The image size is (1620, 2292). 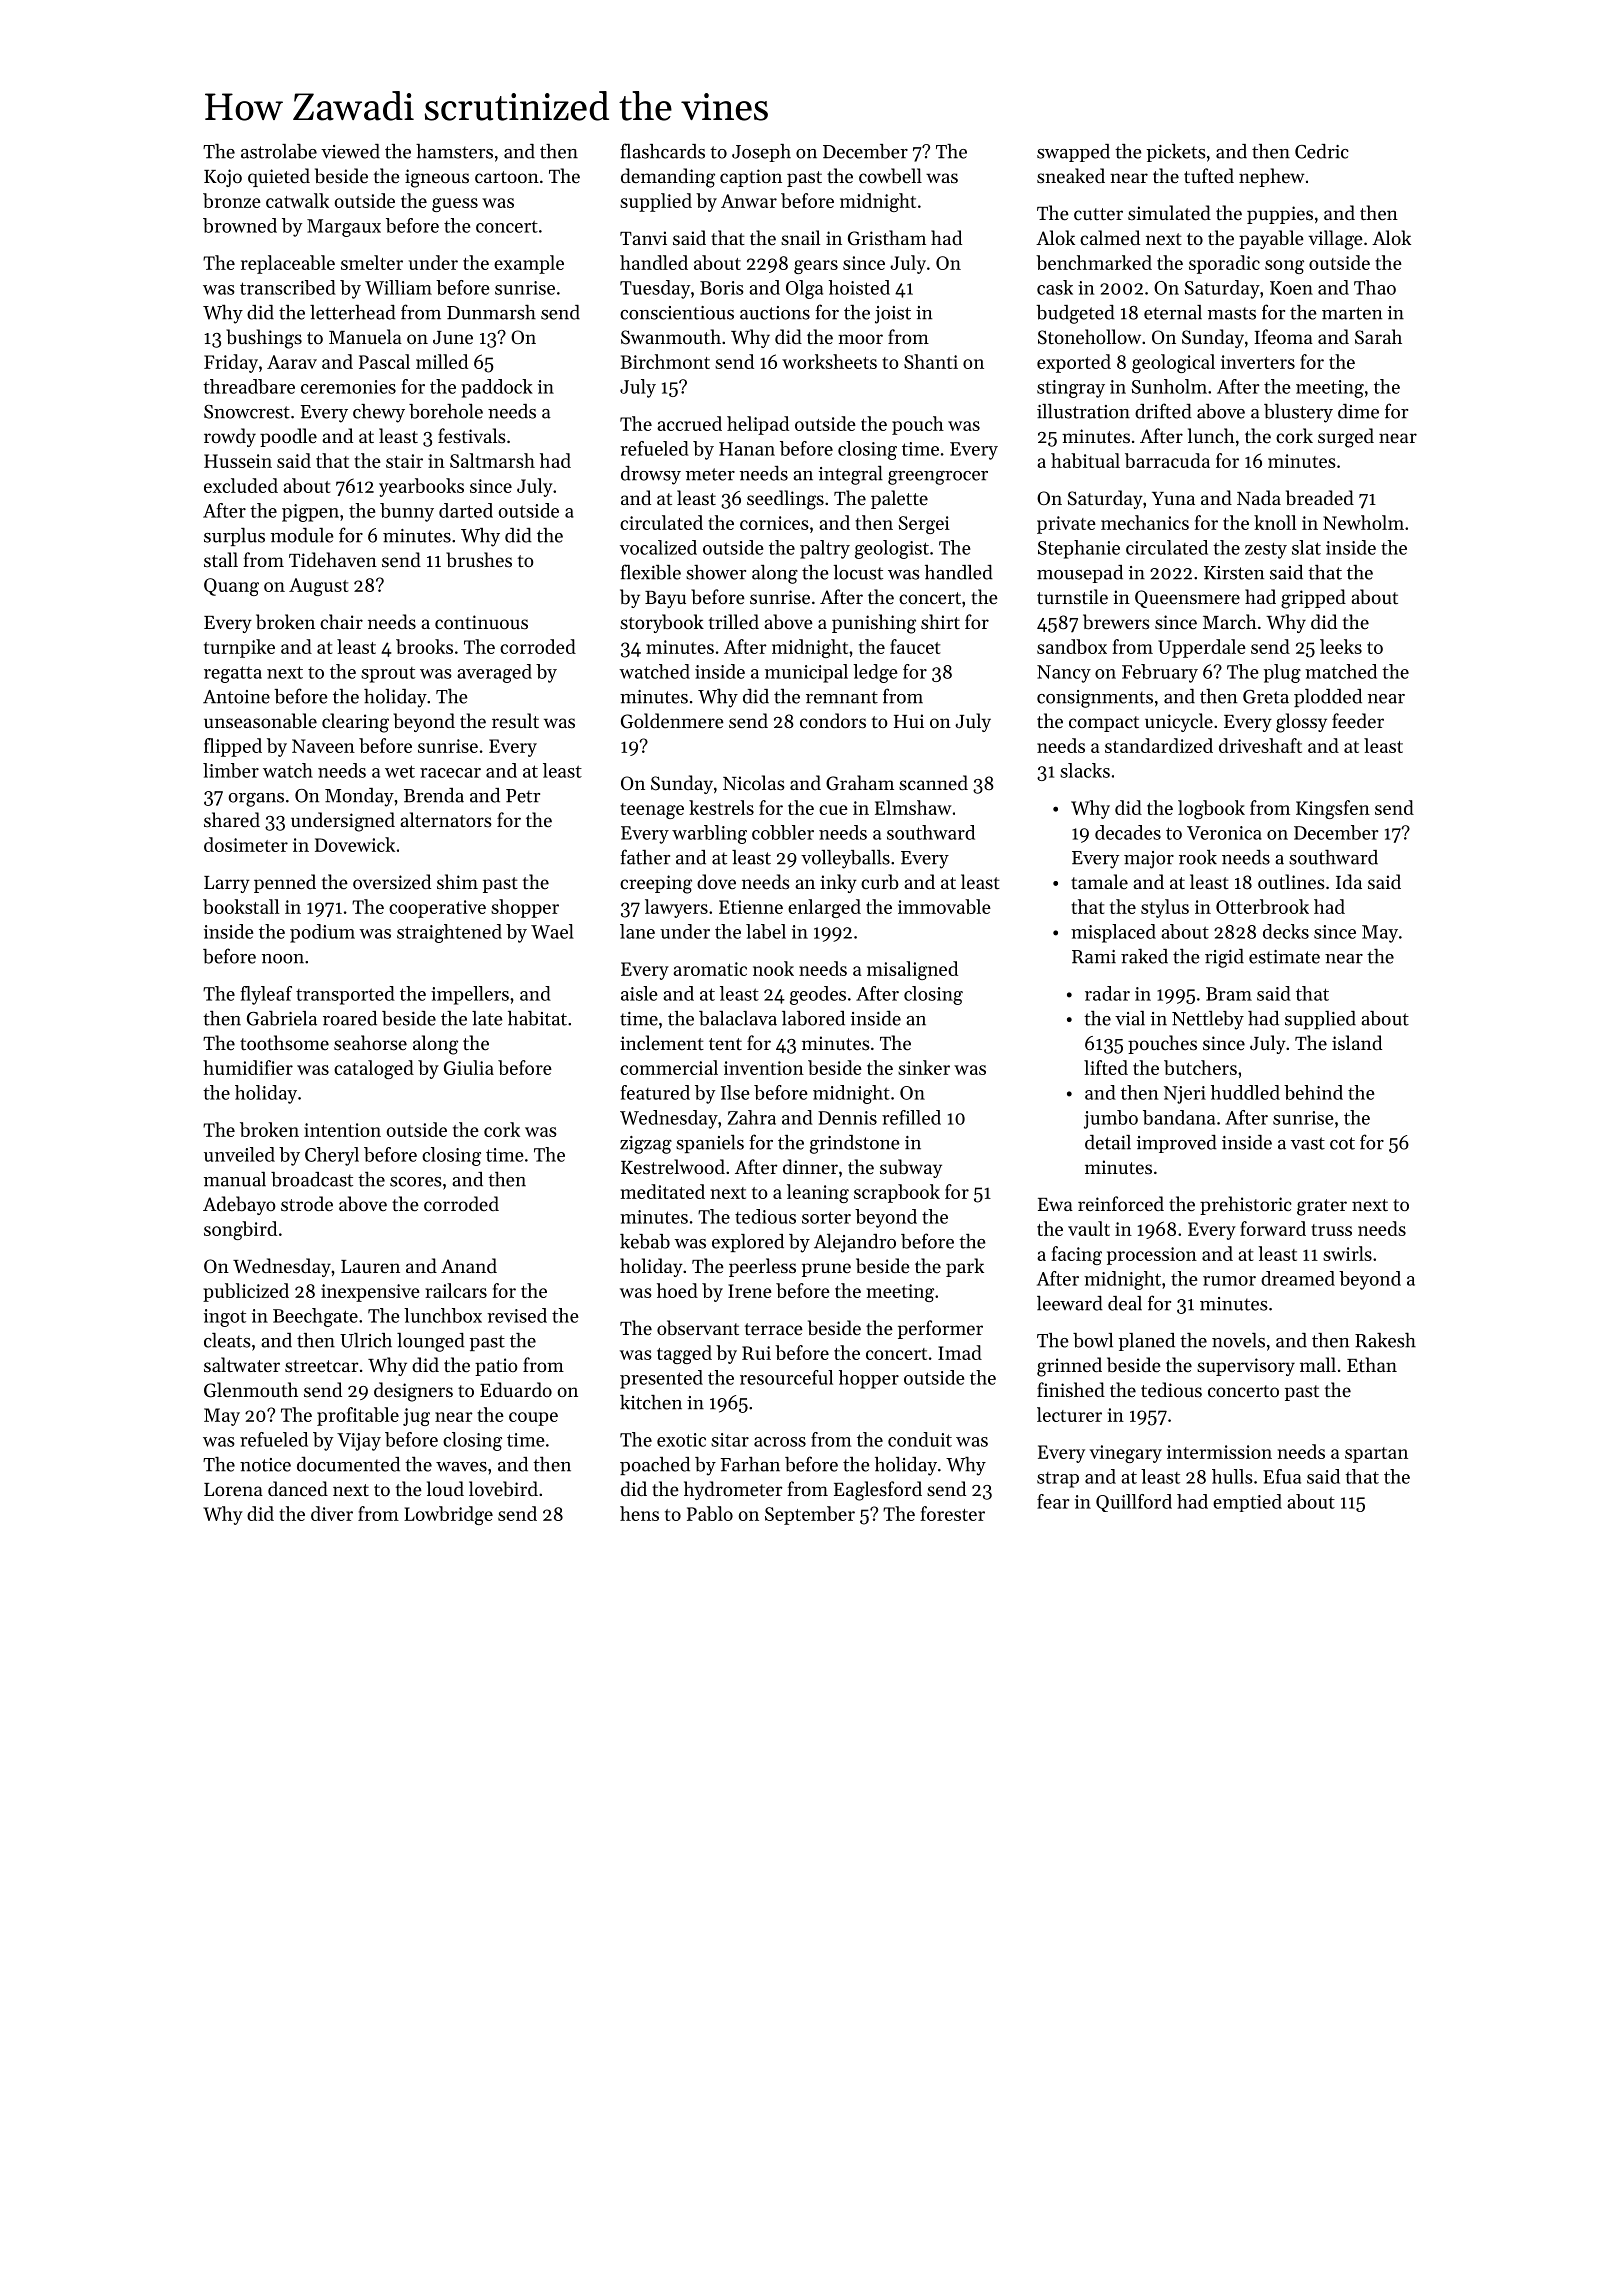 What do you see at coordinates (1247, 1503) in the image?
I see `emptied` at bounding box center [1247, 1503].
